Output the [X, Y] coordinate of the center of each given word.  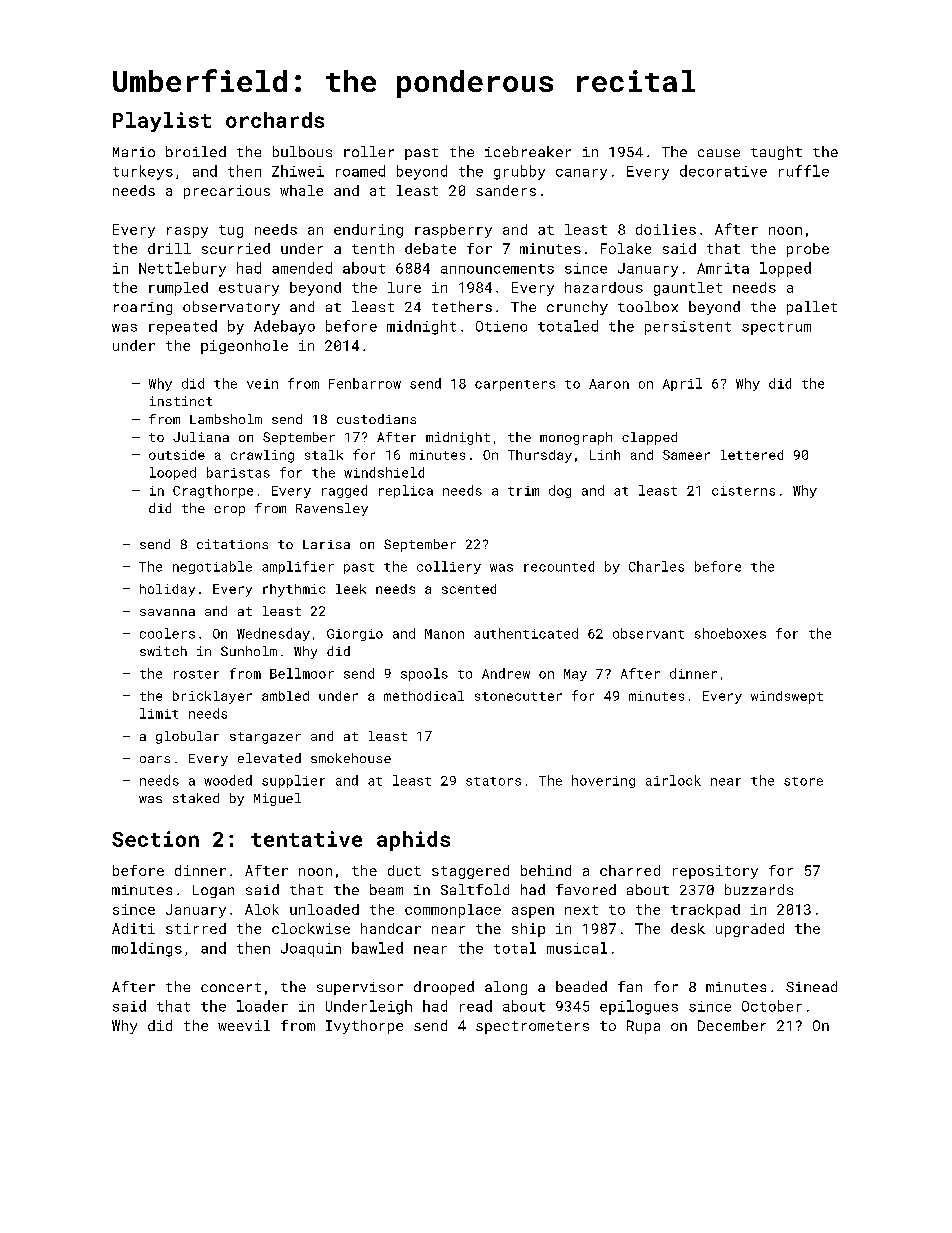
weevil [244, 1025]
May [575, 675]
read [476, 1006]
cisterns [743, 491]
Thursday [540, 456]
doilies [666, 229]
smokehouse [351, 758]
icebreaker [528, 151]
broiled [196, 151]
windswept [787, 697]
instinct [181, 401]
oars [155, 759]
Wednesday [273, 634]
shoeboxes [730, 633]
